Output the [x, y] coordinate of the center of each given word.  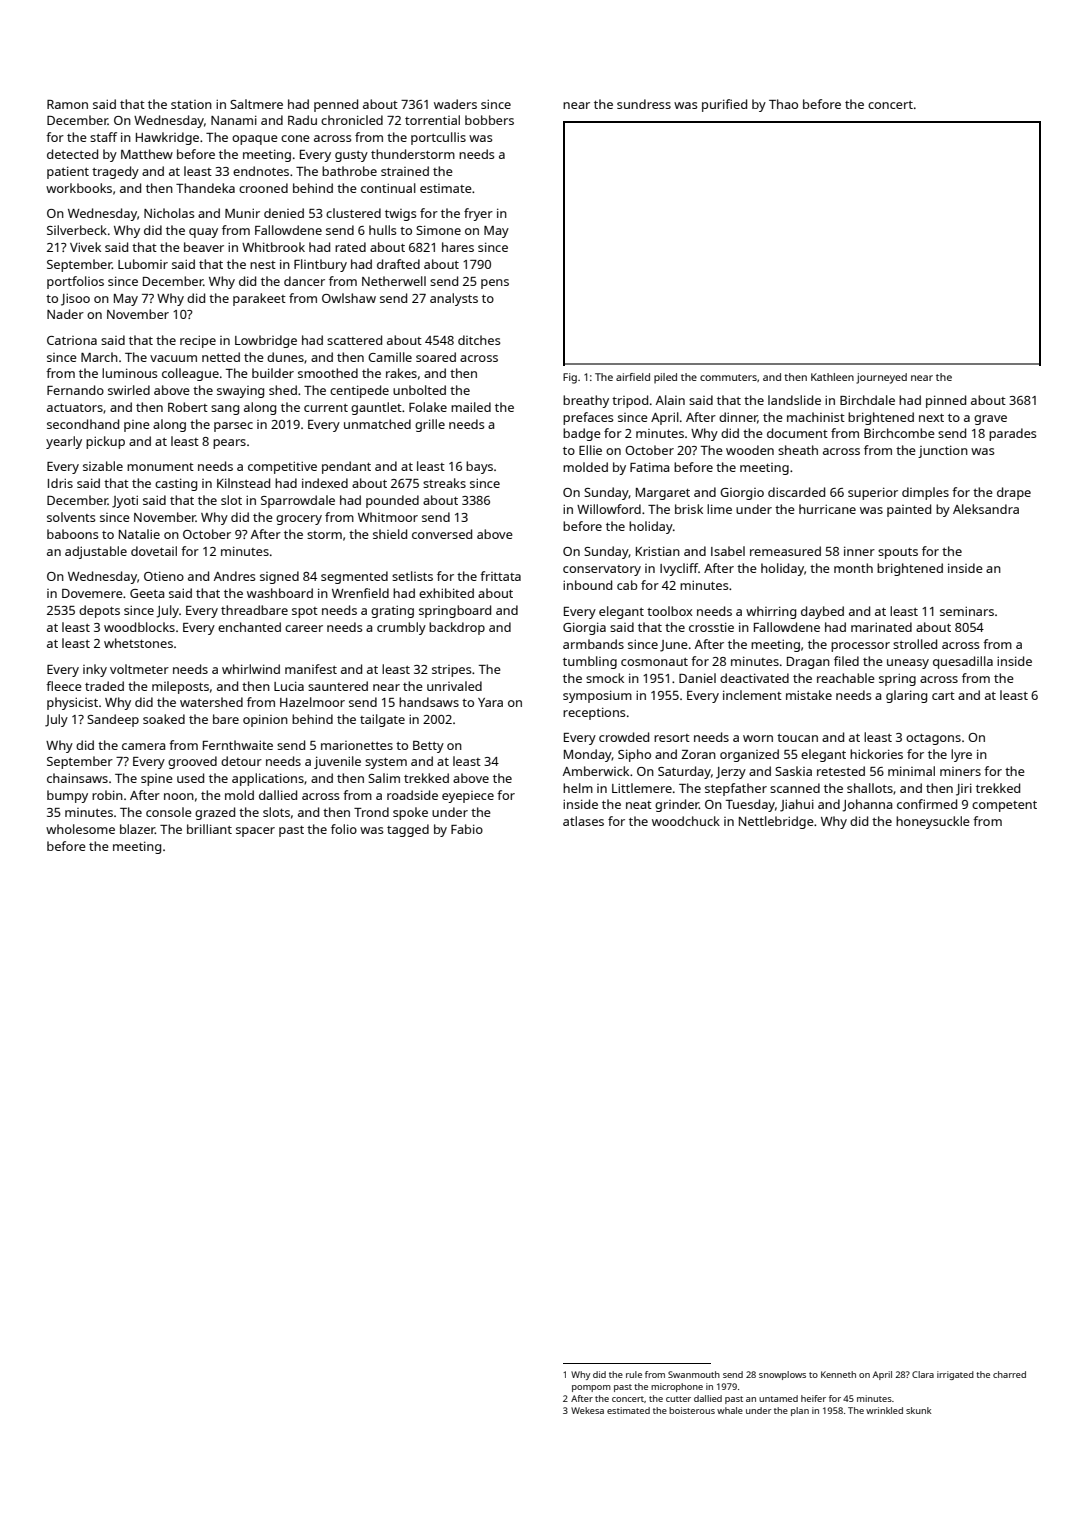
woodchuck [686, 821]
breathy [586, 401]
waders [455, 104]
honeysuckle [933, 822]
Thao [783, 104]
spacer [255, 832]
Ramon [67, 104]
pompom [591, 1388]
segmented [354, 577]
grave [990, 420]
